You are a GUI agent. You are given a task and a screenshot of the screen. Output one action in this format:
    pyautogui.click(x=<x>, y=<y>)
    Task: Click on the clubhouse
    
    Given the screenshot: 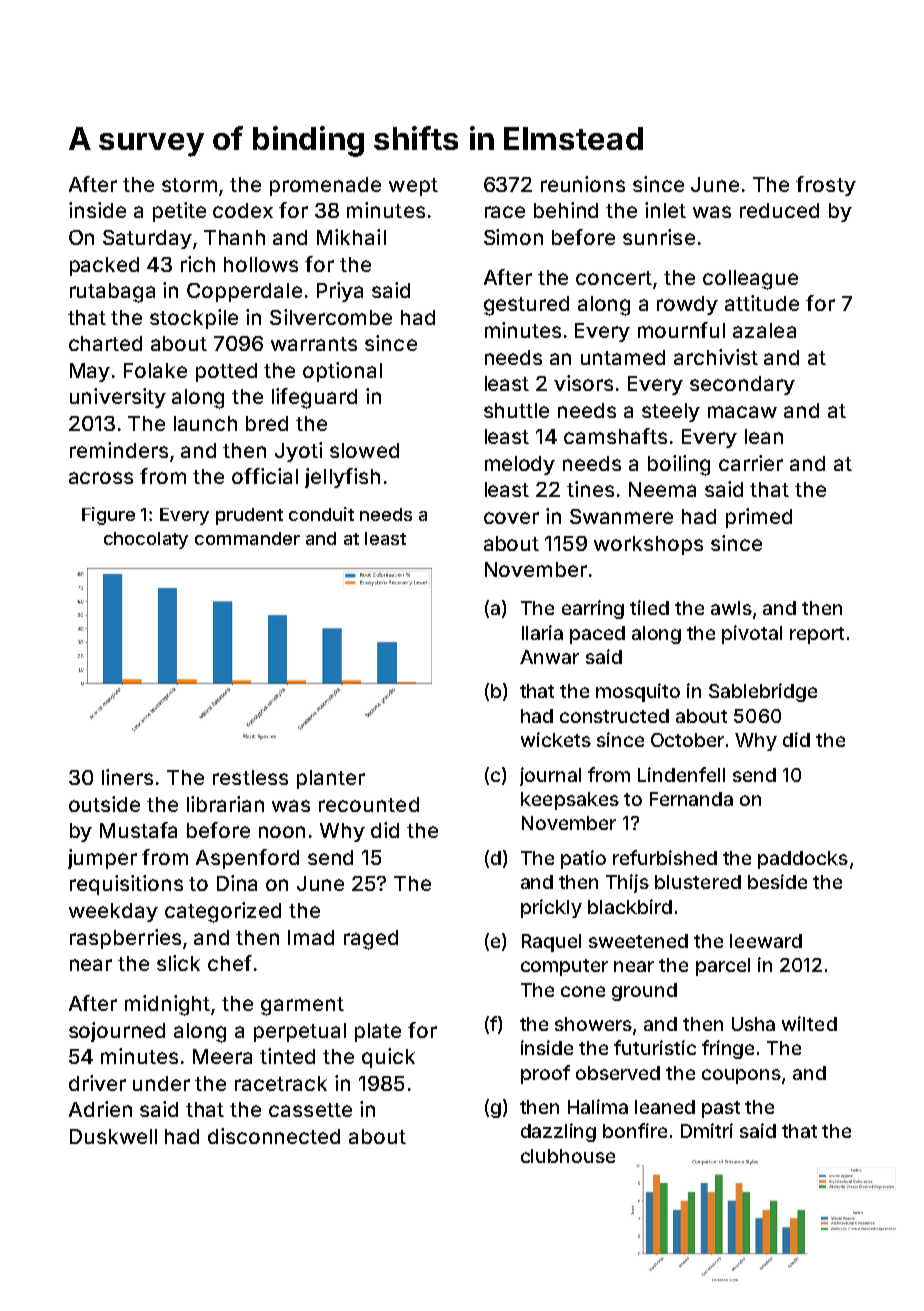 What is the action you would take?
    pyautogui.click(x=568, y=1156)
